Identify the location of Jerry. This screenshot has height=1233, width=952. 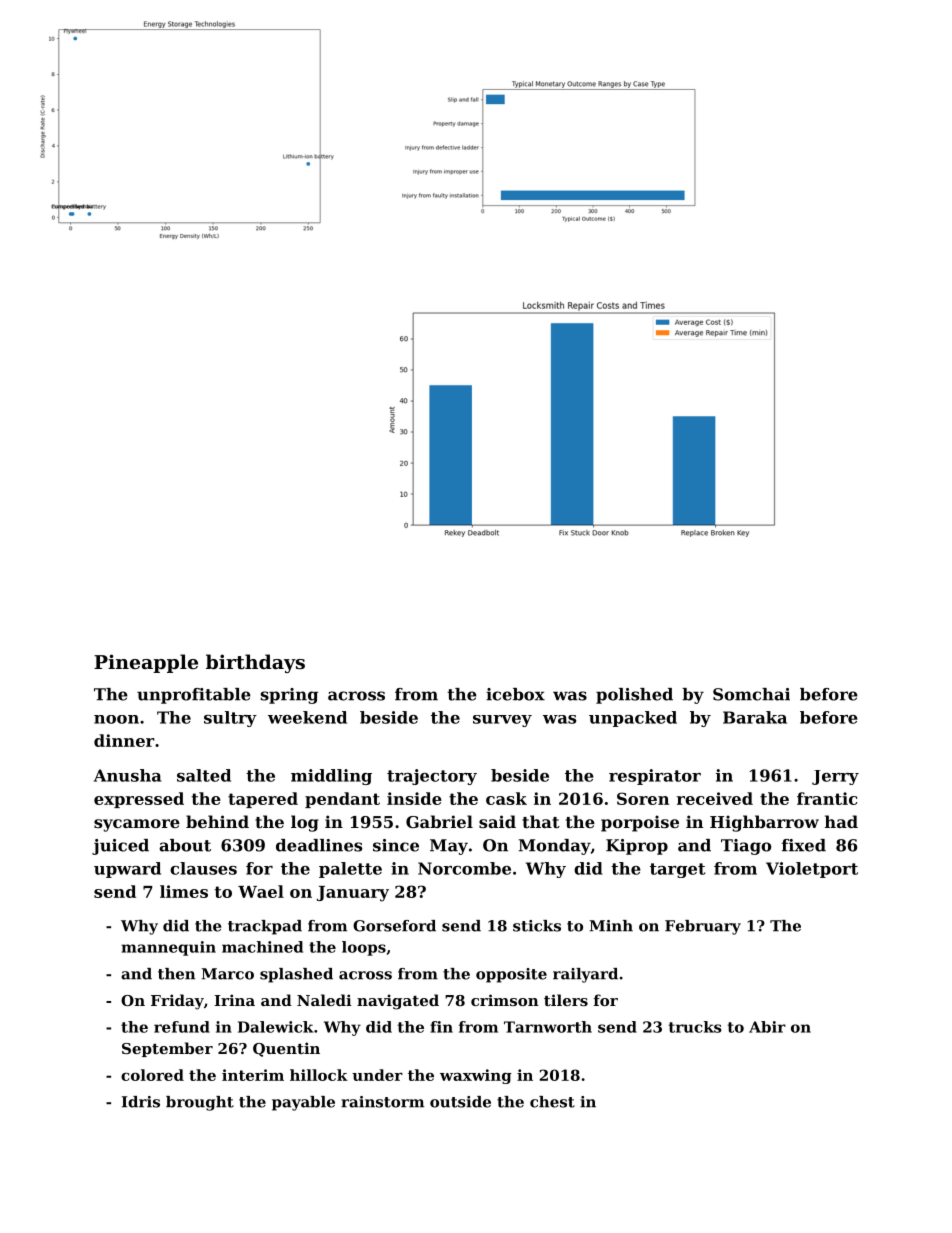
(835, 777).
